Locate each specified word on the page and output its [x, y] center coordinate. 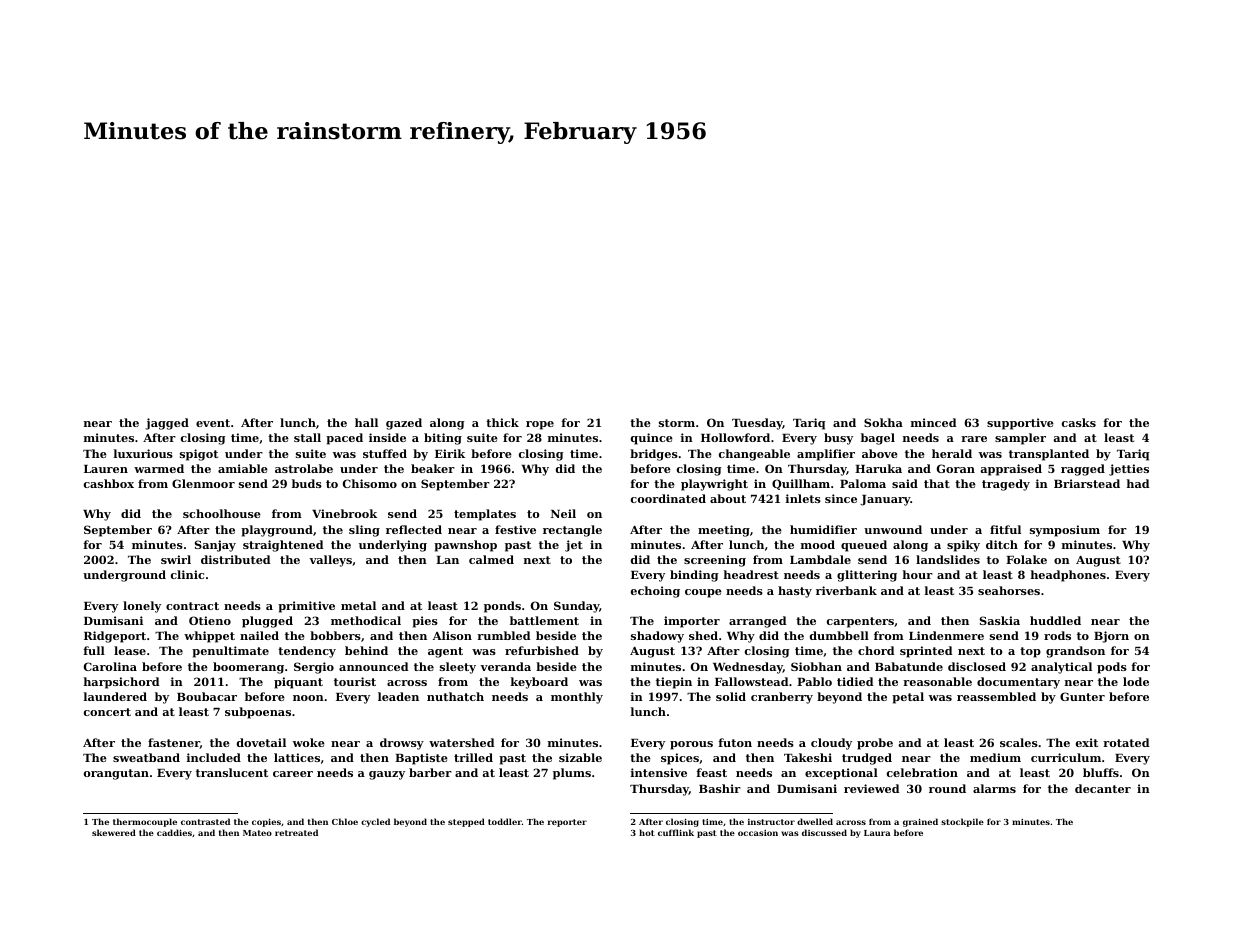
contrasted [205, 821]
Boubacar [207, 696]
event [213, 423]
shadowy [657, 637]
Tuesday [757, 424]
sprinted [926, 652]
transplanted [1049, 455]
